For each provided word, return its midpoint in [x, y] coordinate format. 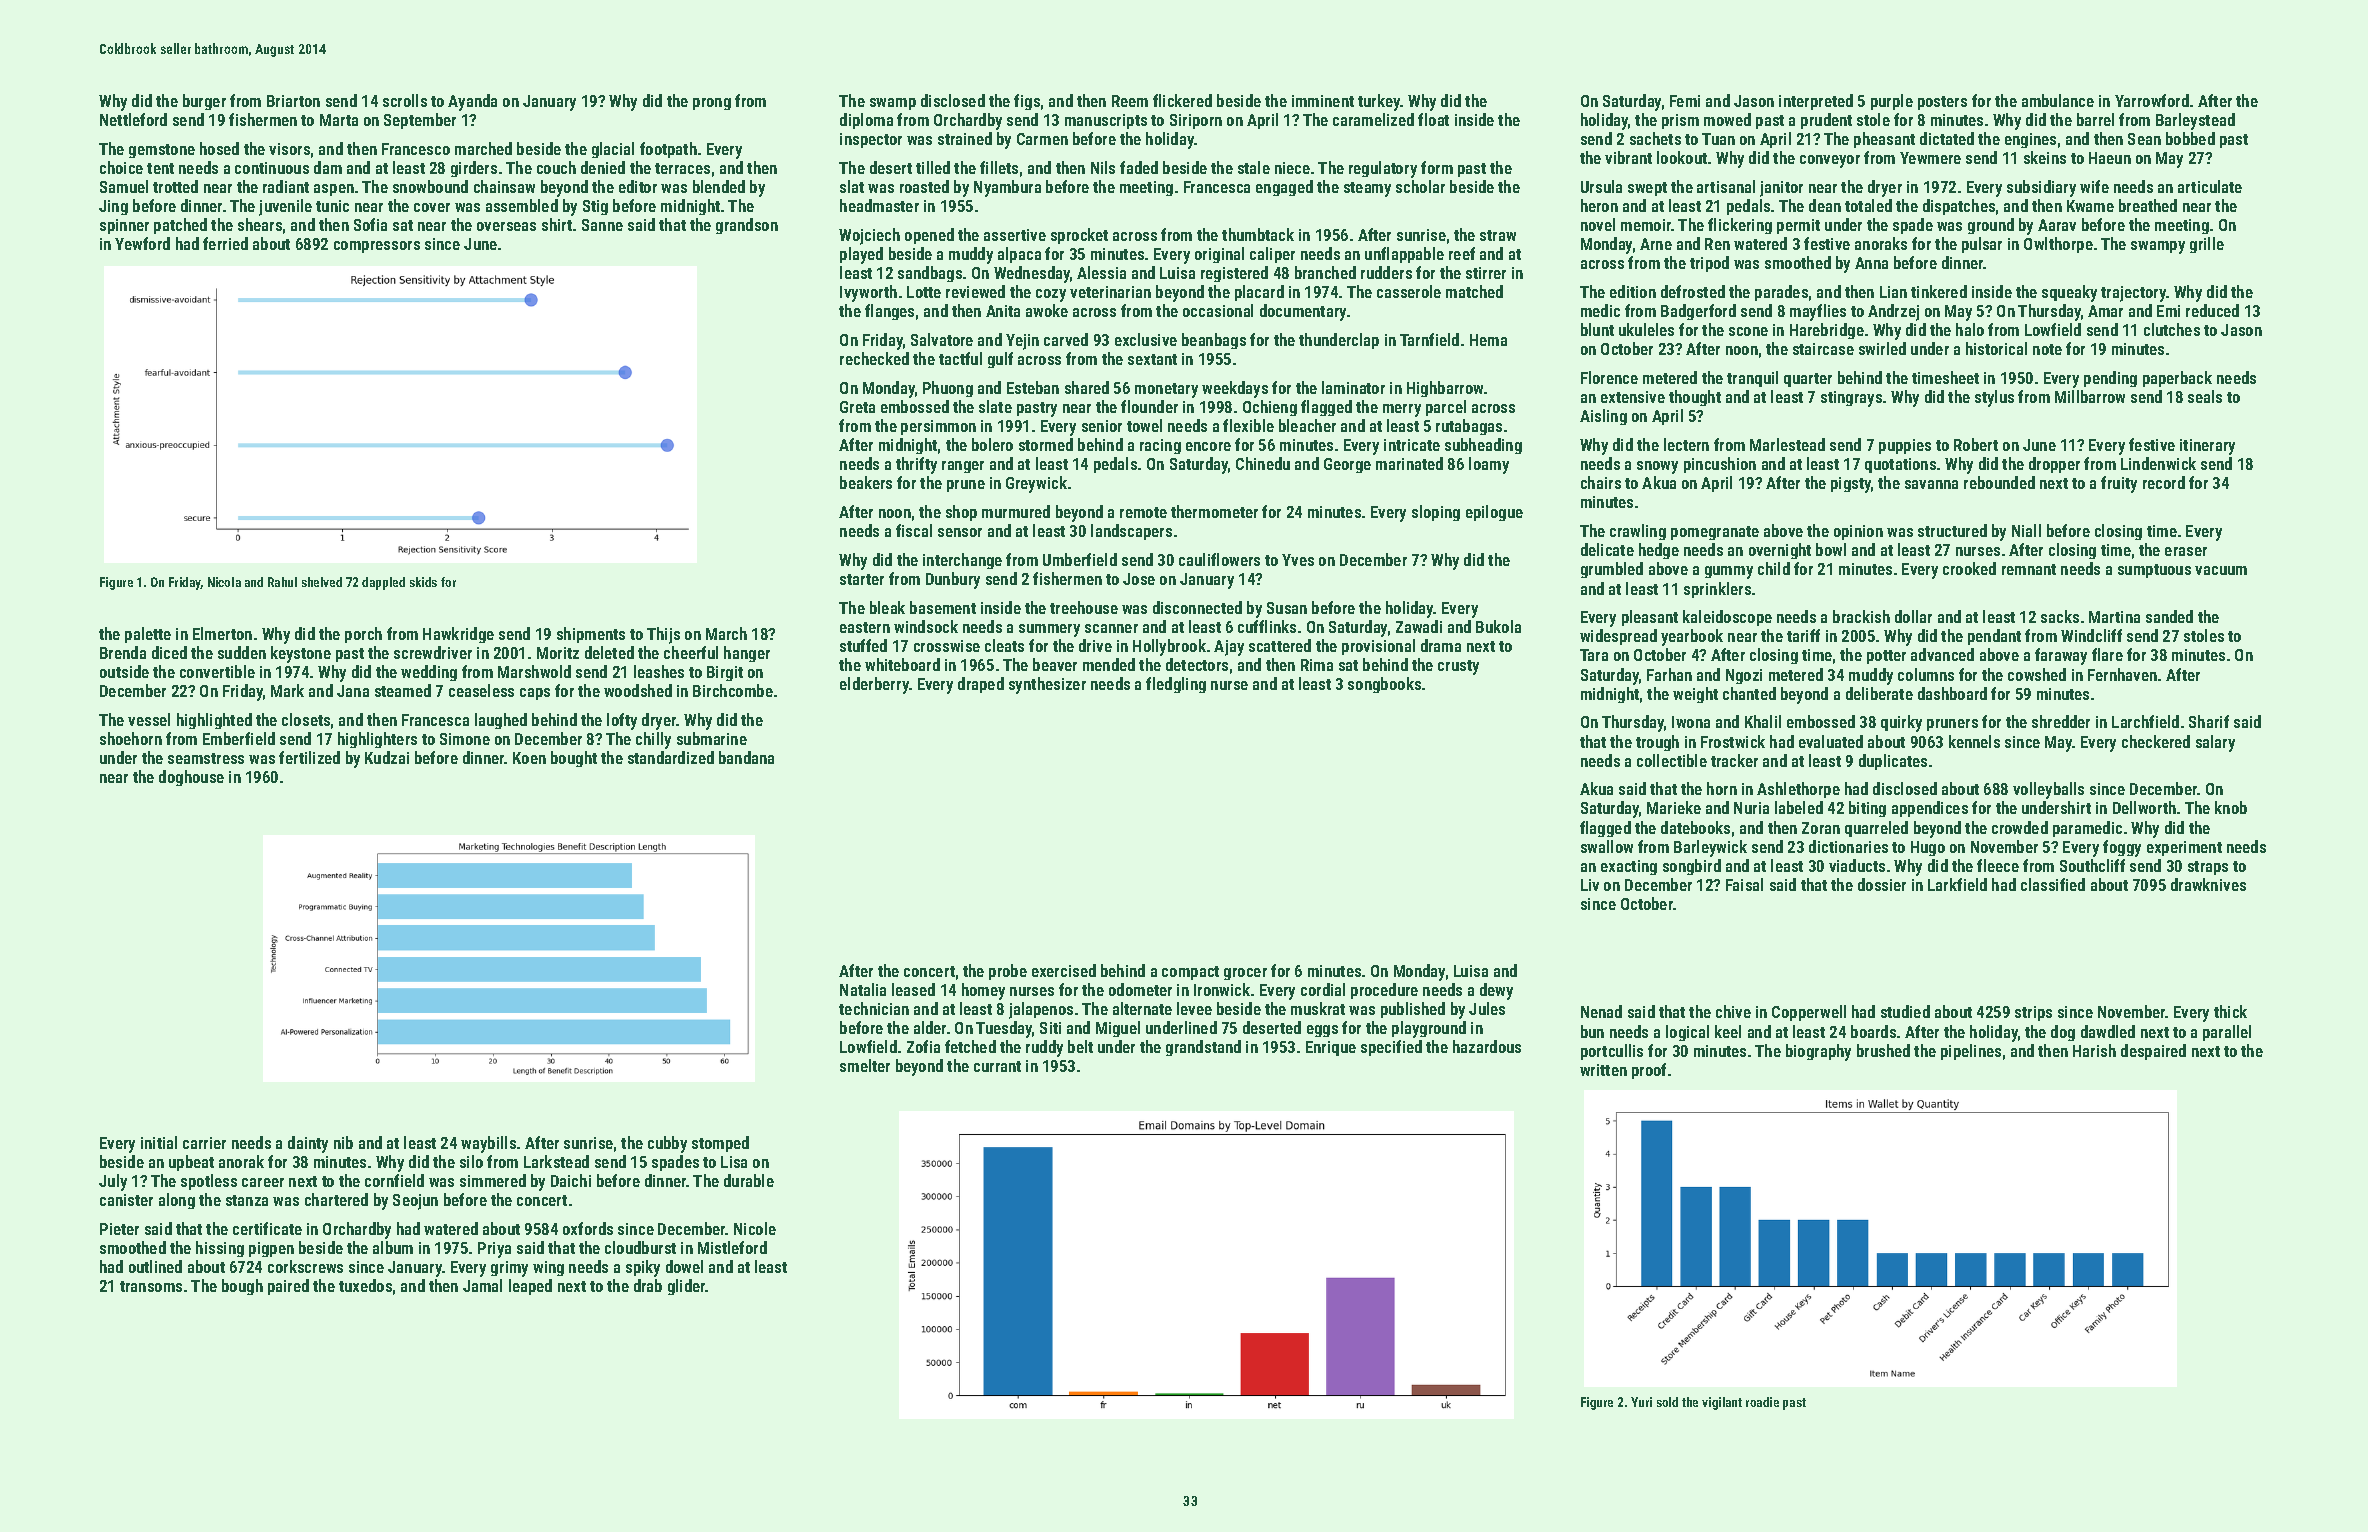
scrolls [405, 100]
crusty [1458, 667]
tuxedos [365, 1285]
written [1603, 1070]
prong [712, 104]
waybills [488, 1144]
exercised [1064, 970]
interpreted [1816, 102]
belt [1080, 1046]
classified [2053, 884]
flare [2107, 654]
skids [423, 582]
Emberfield [239, 738]
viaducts [1857, 865]
